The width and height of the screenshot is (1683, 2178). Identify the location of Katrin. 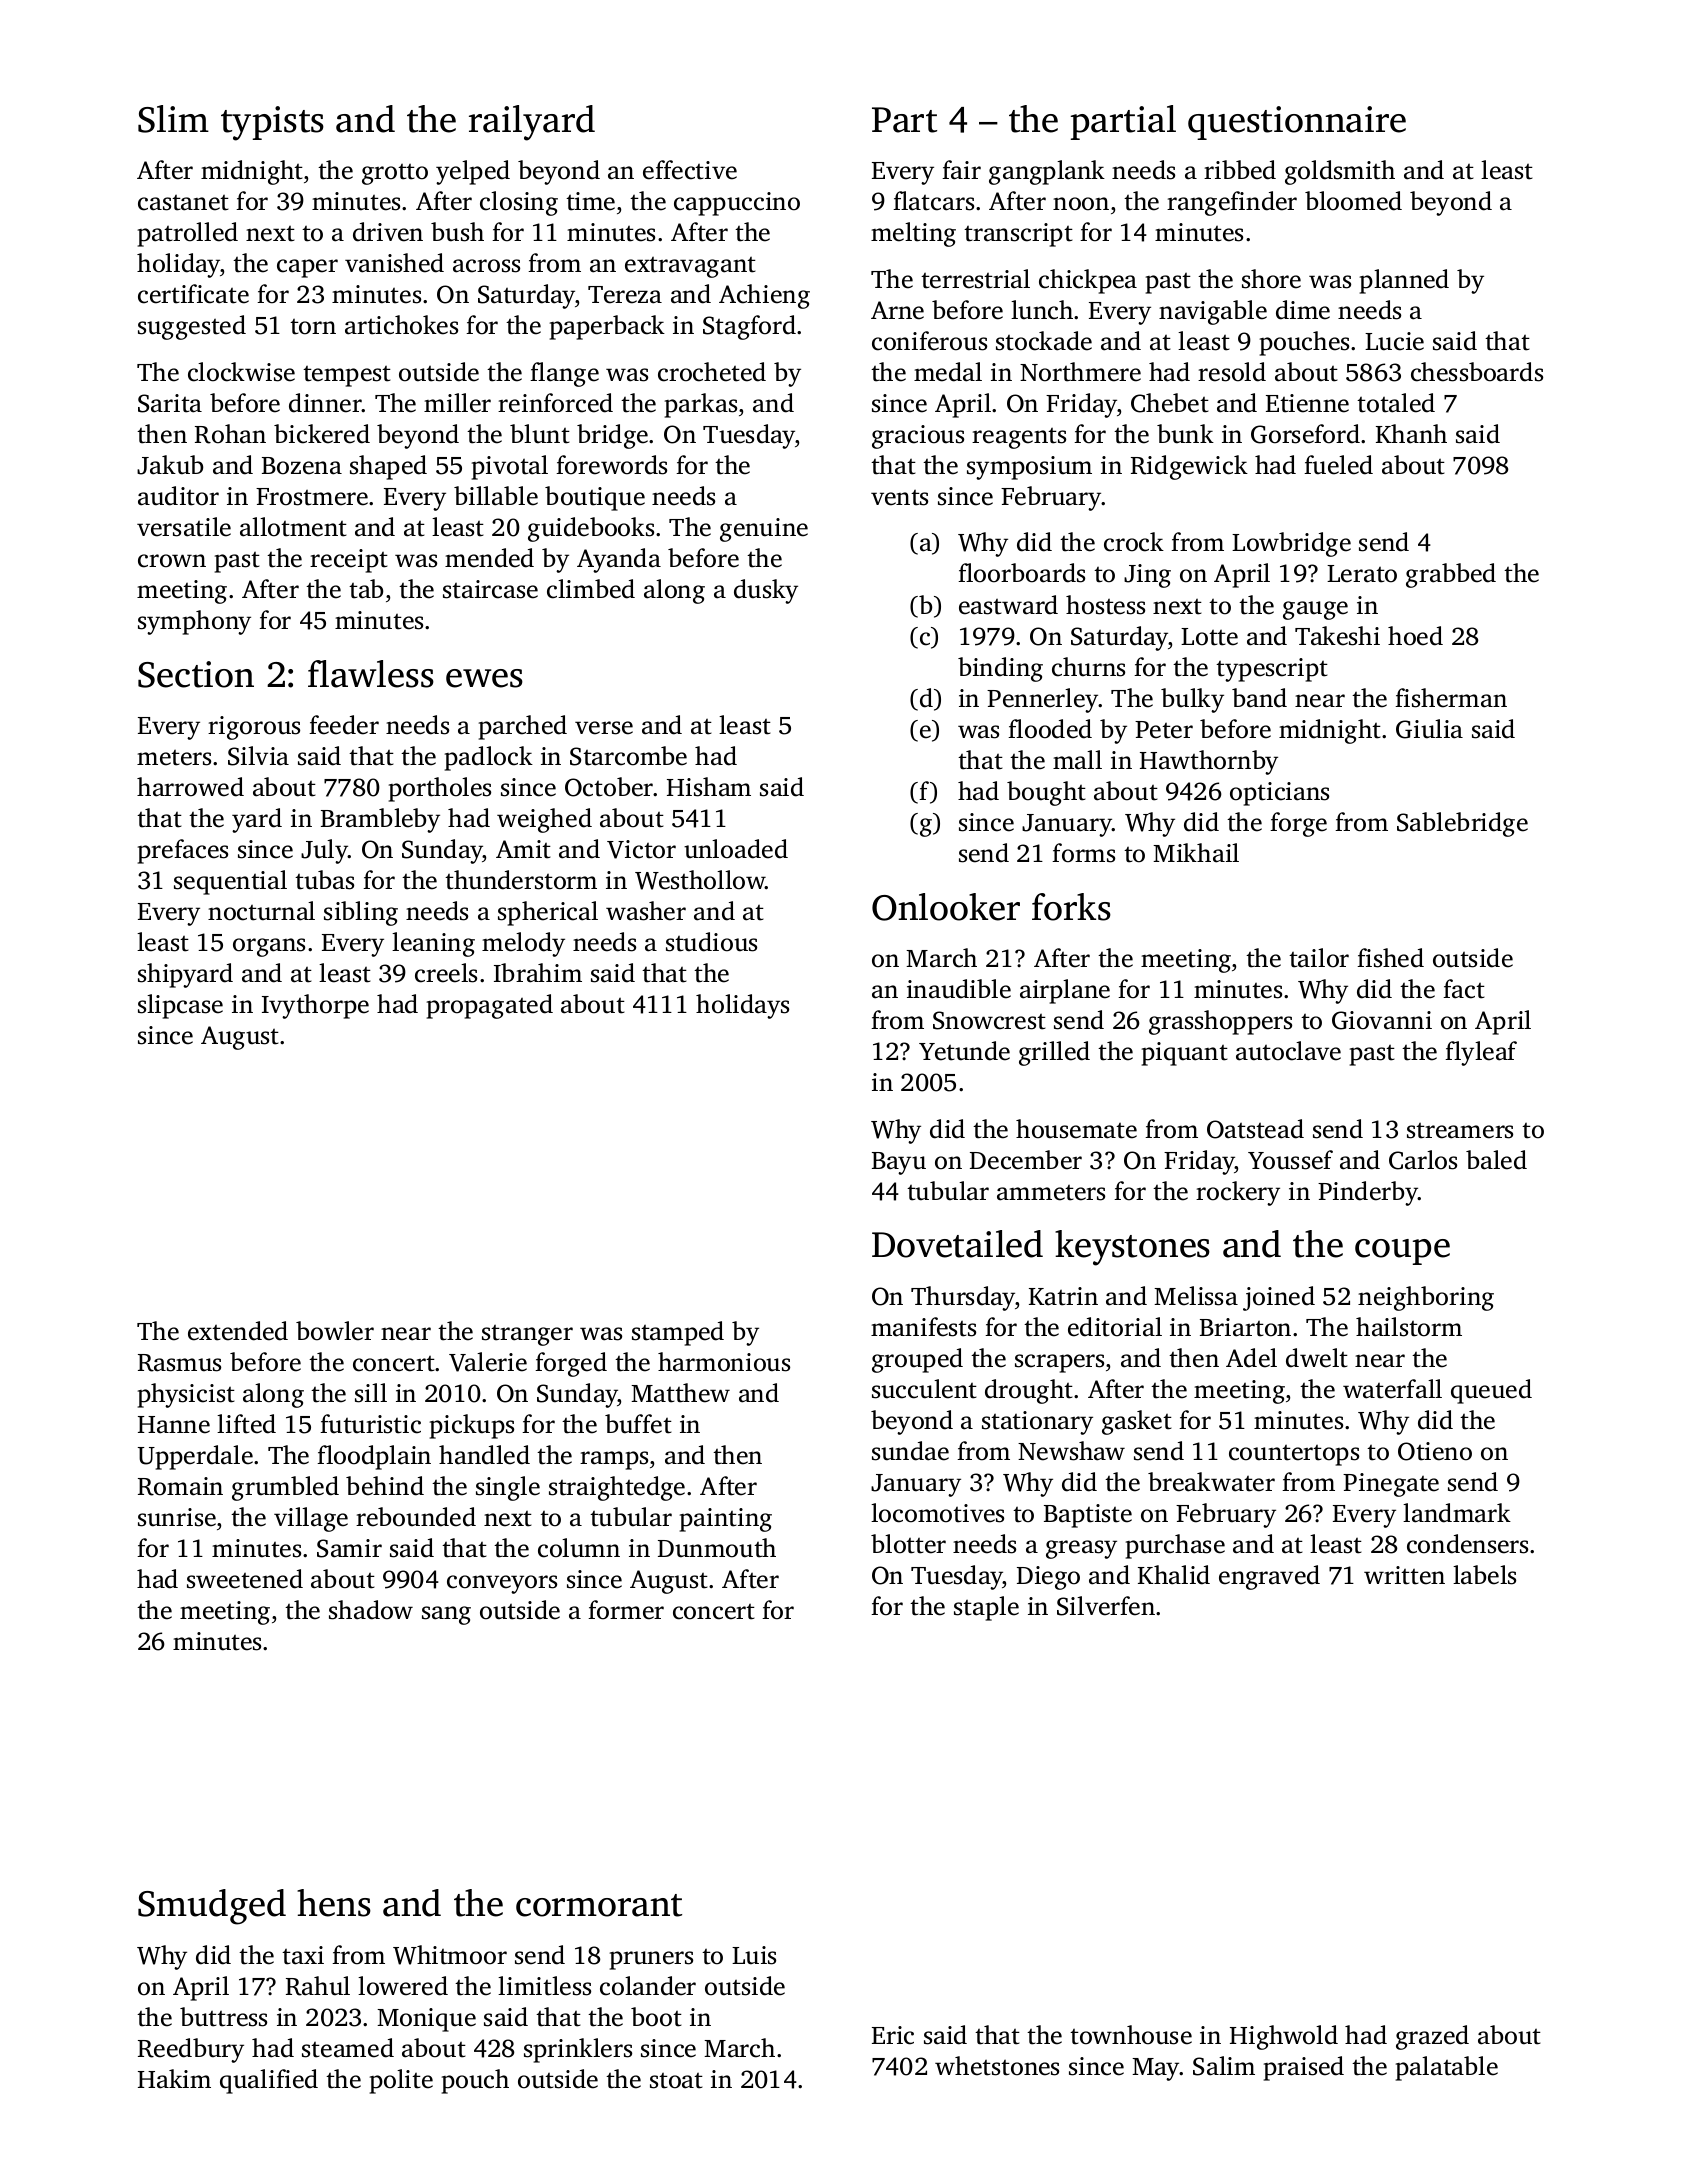
(1063, 1296).
